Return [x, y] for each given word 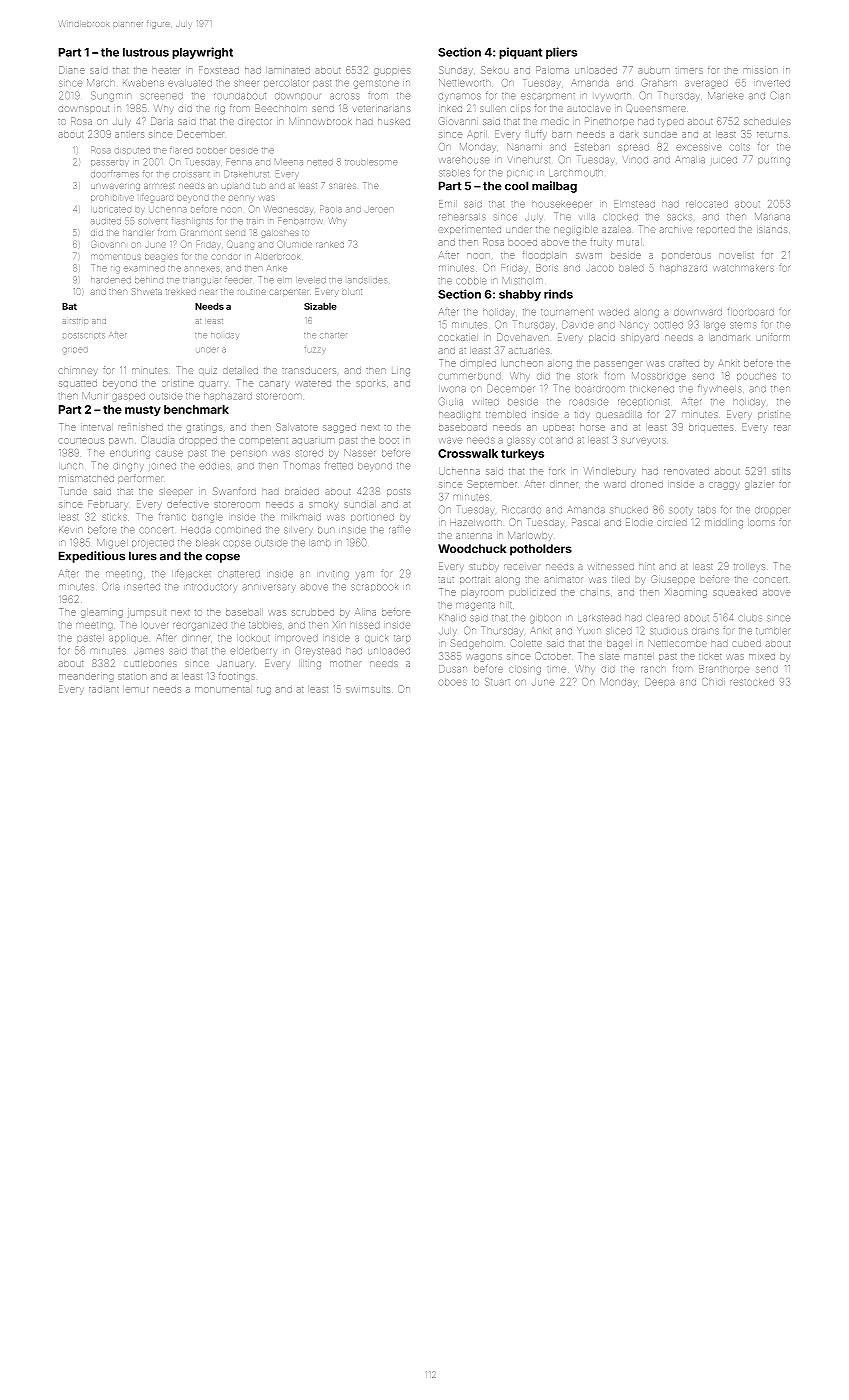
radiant [104, 690]
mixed [762, 657]
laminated [289, 71]
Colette [526, 643]
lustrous [146, 52]
